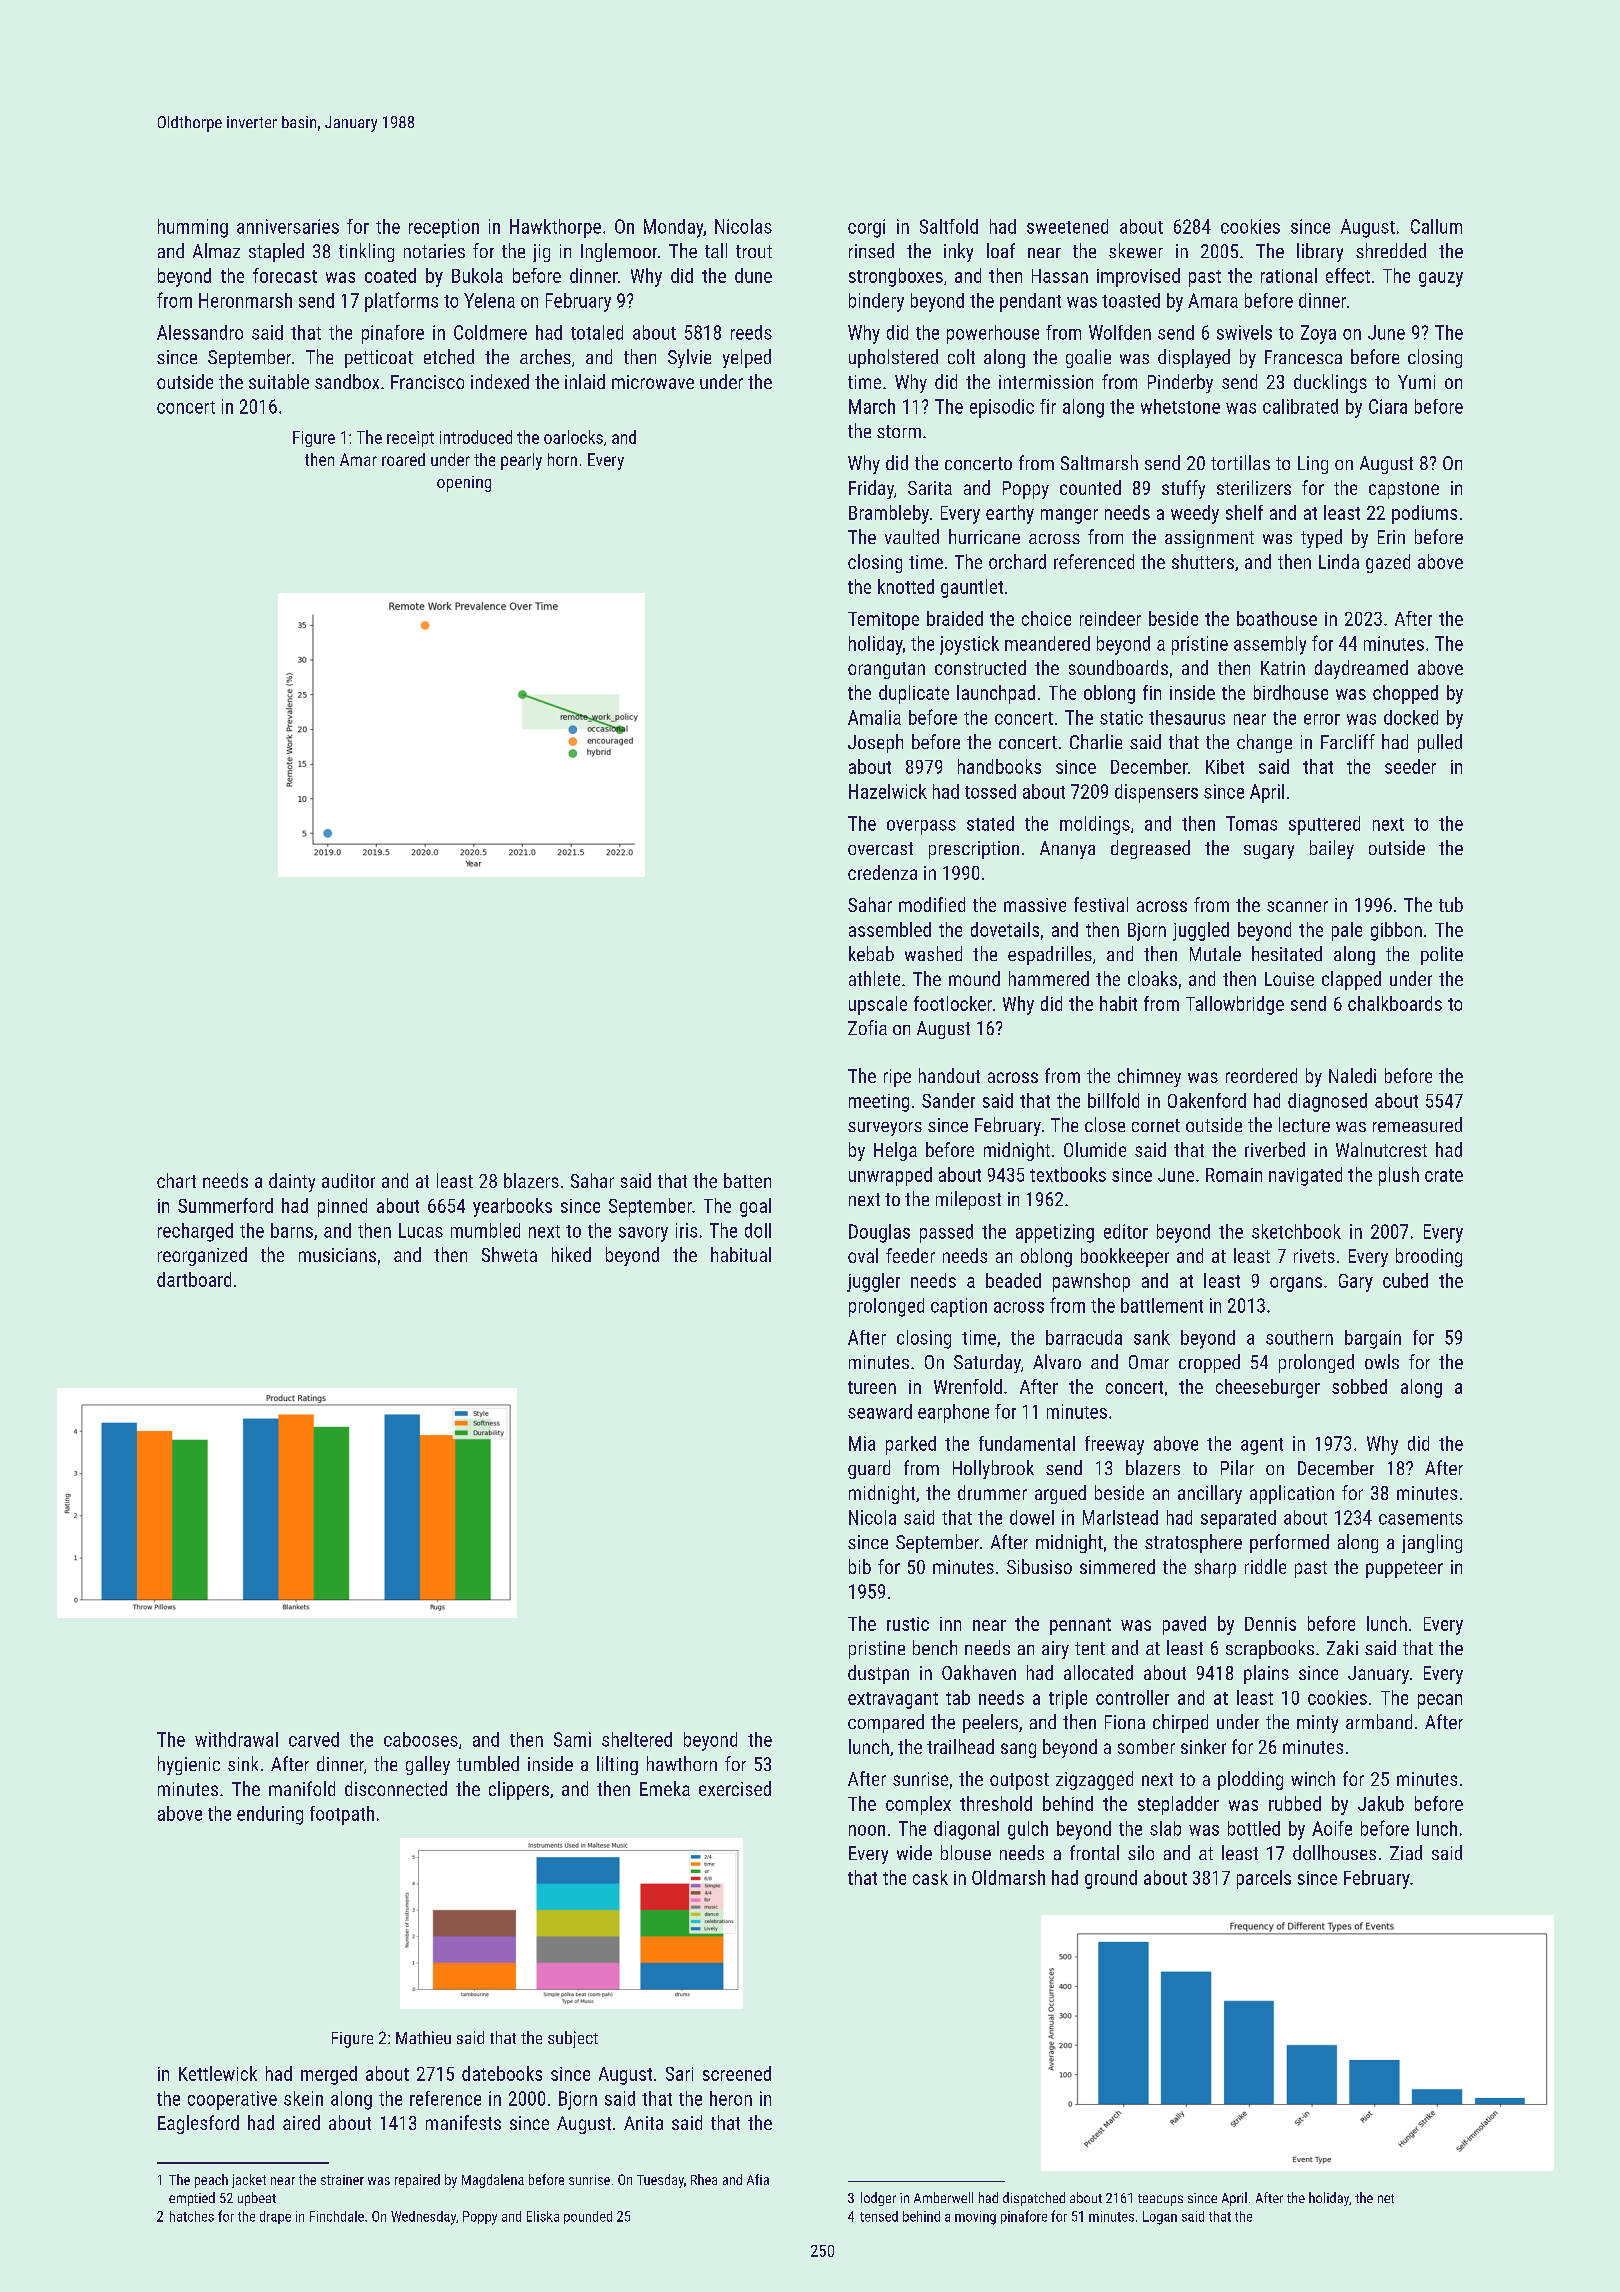 This document has height=2292, width=1620. I want to click on Bukola, so click(477, 275).
